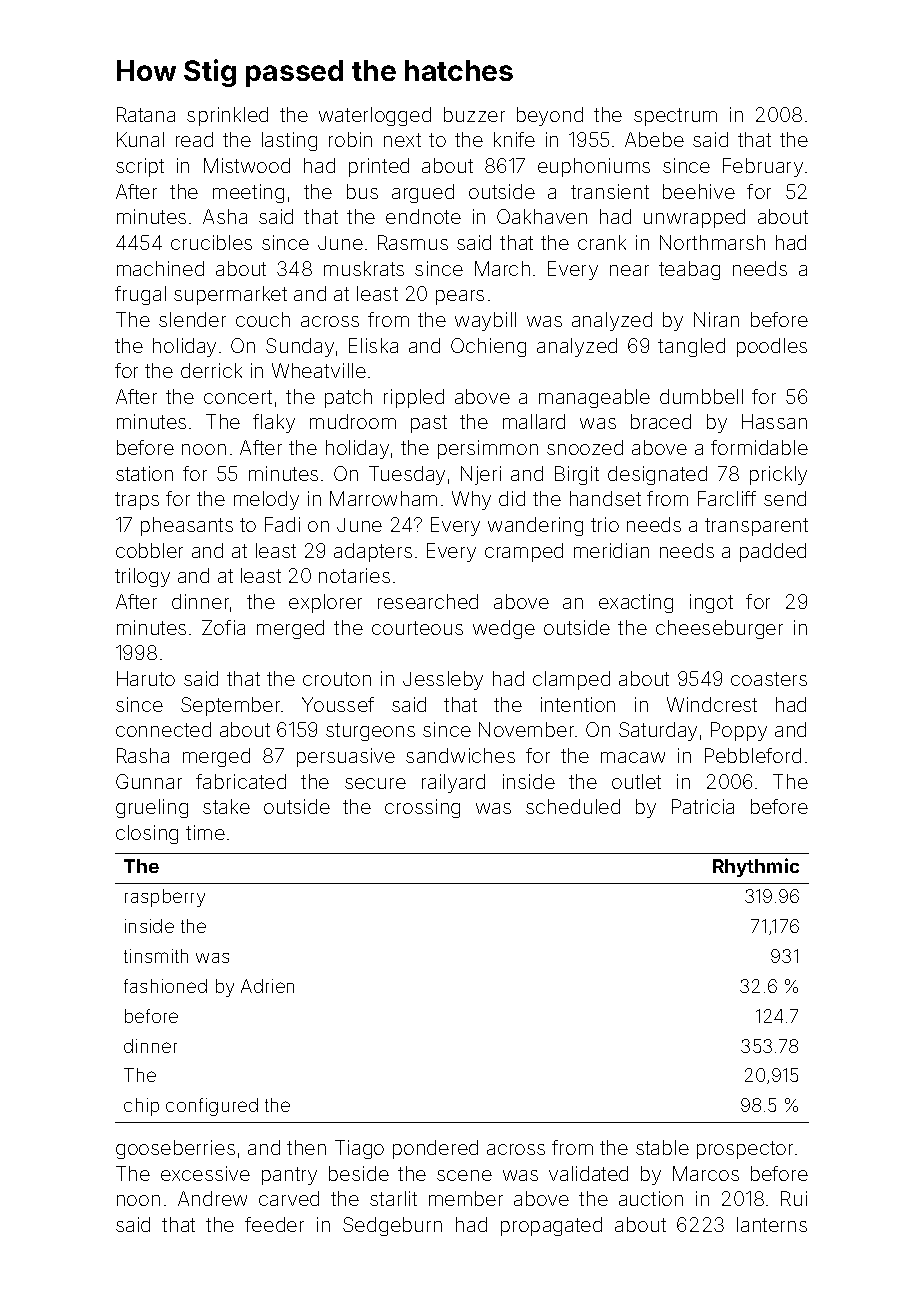  Describe the element at coordinates (267, 986) in the page. I see `Adrien` at that location.
